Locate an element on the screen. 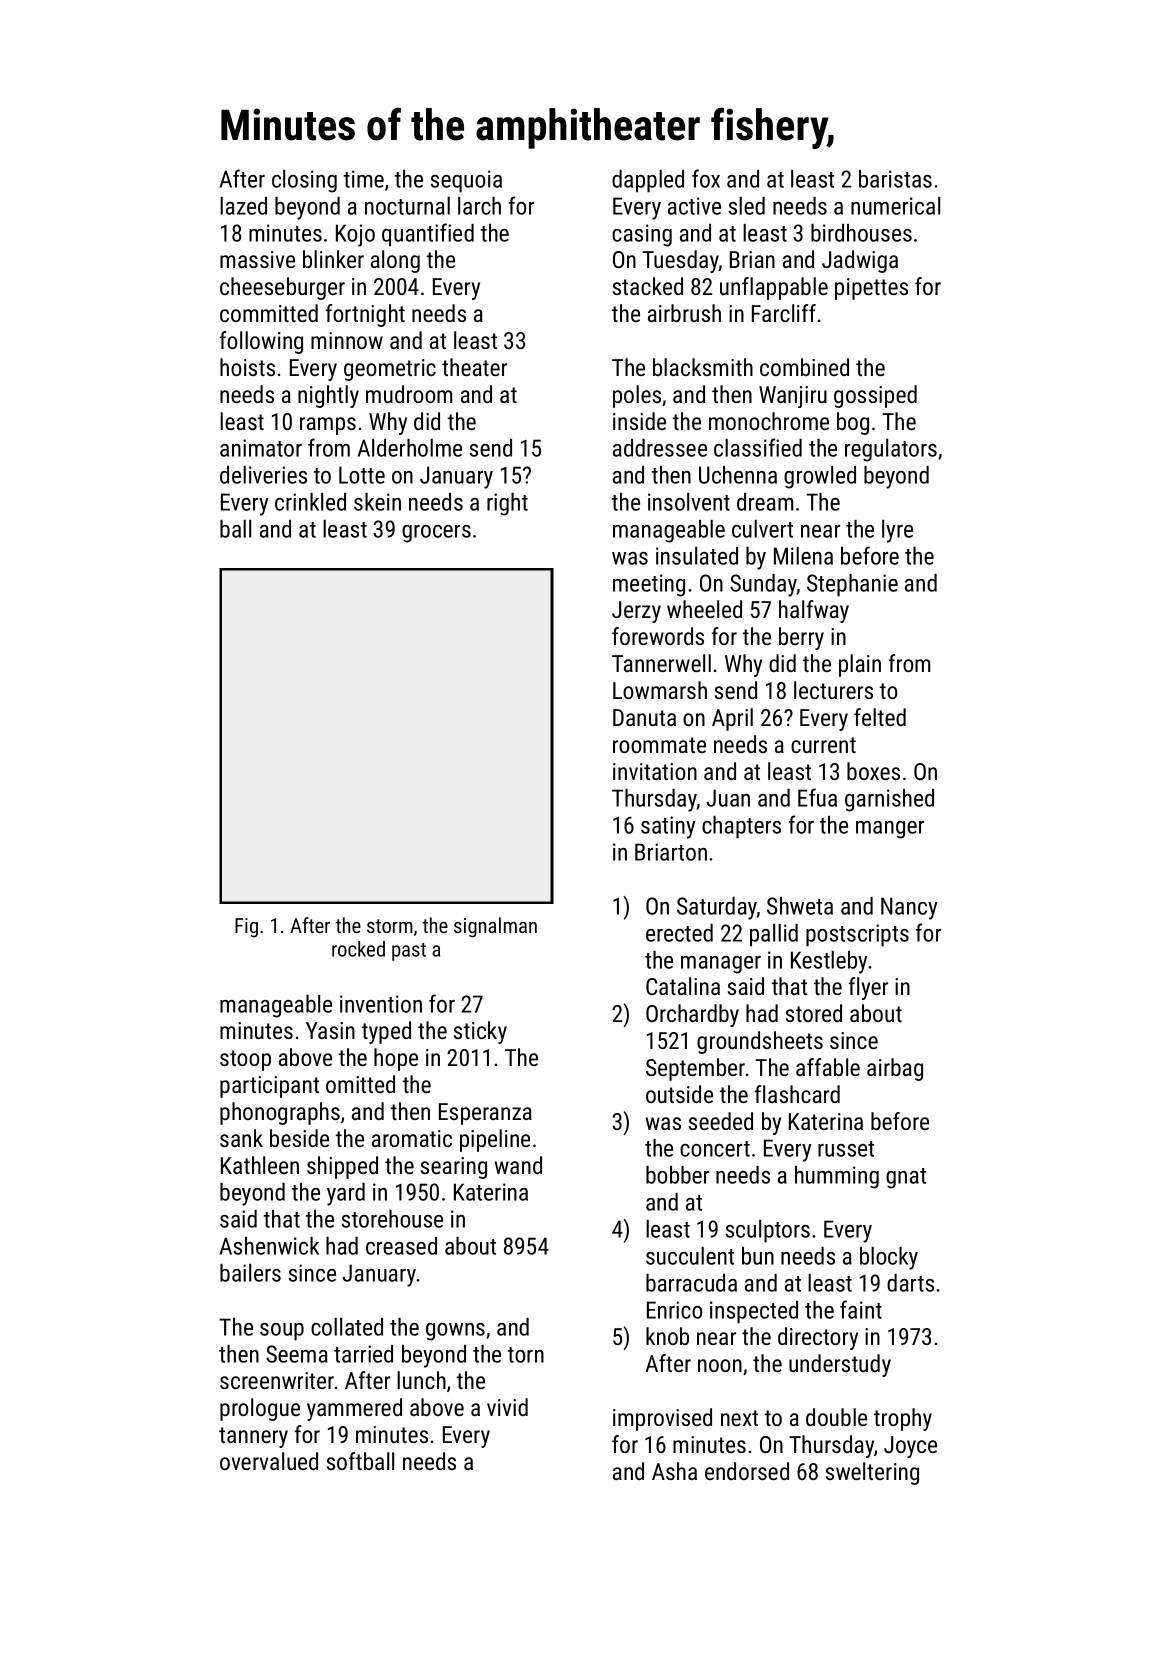 The image size is (1165, 1654). invitation is located at coordinates (655, 771).
